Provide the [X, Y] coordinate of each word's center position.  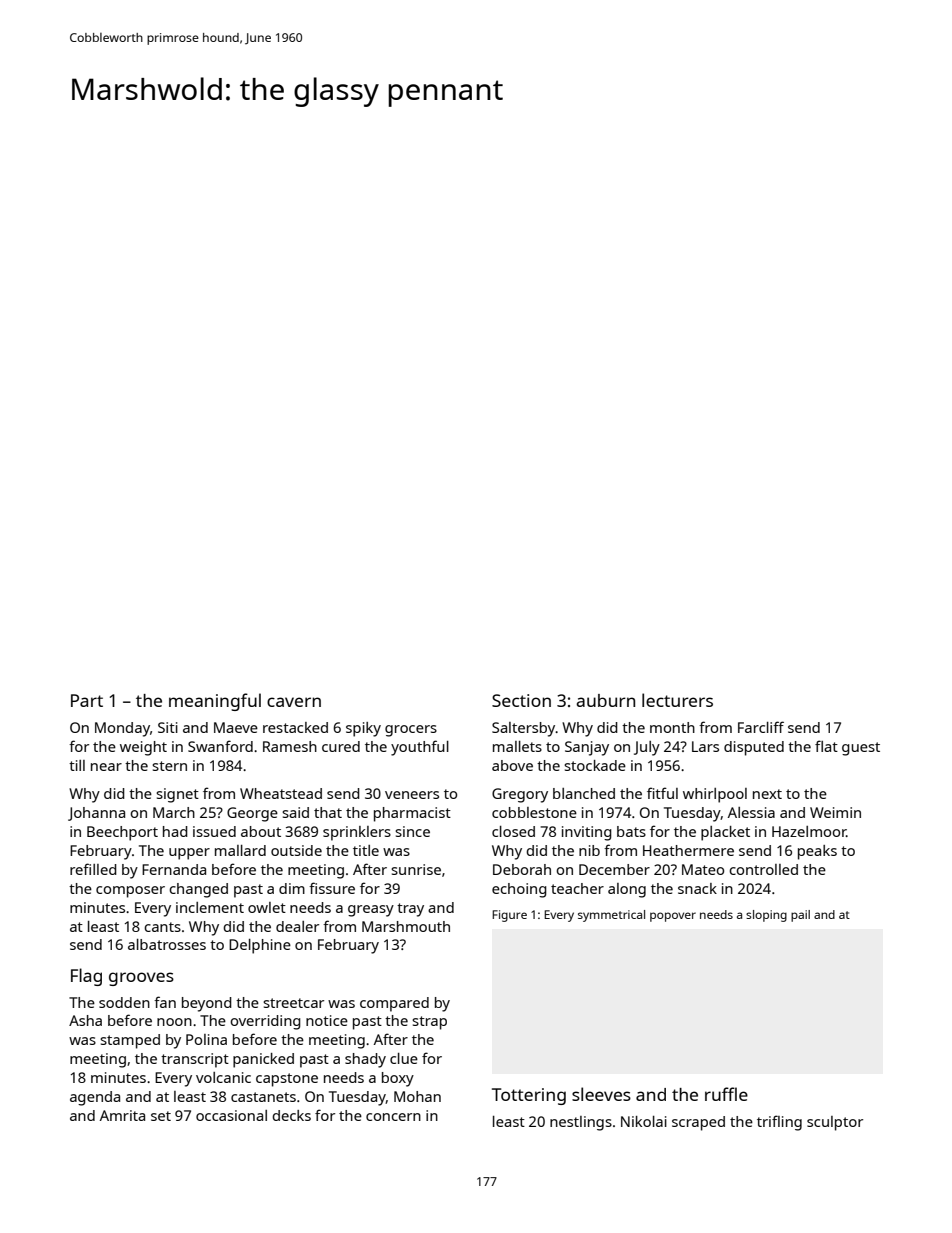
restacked [295, 727]
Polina [206, 1039]
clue [404, 1058]
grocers [411, 731]
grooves [141, 979]
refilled [93, 869]
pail [800, 916]
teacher [577, 888]
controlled [763, 869]
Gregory [520, 795]
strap [429, 1023]
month [672, 727]
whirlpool [715, 795]
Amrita [122, 1115]
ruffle [726, 1094]
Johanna [96, 814]
